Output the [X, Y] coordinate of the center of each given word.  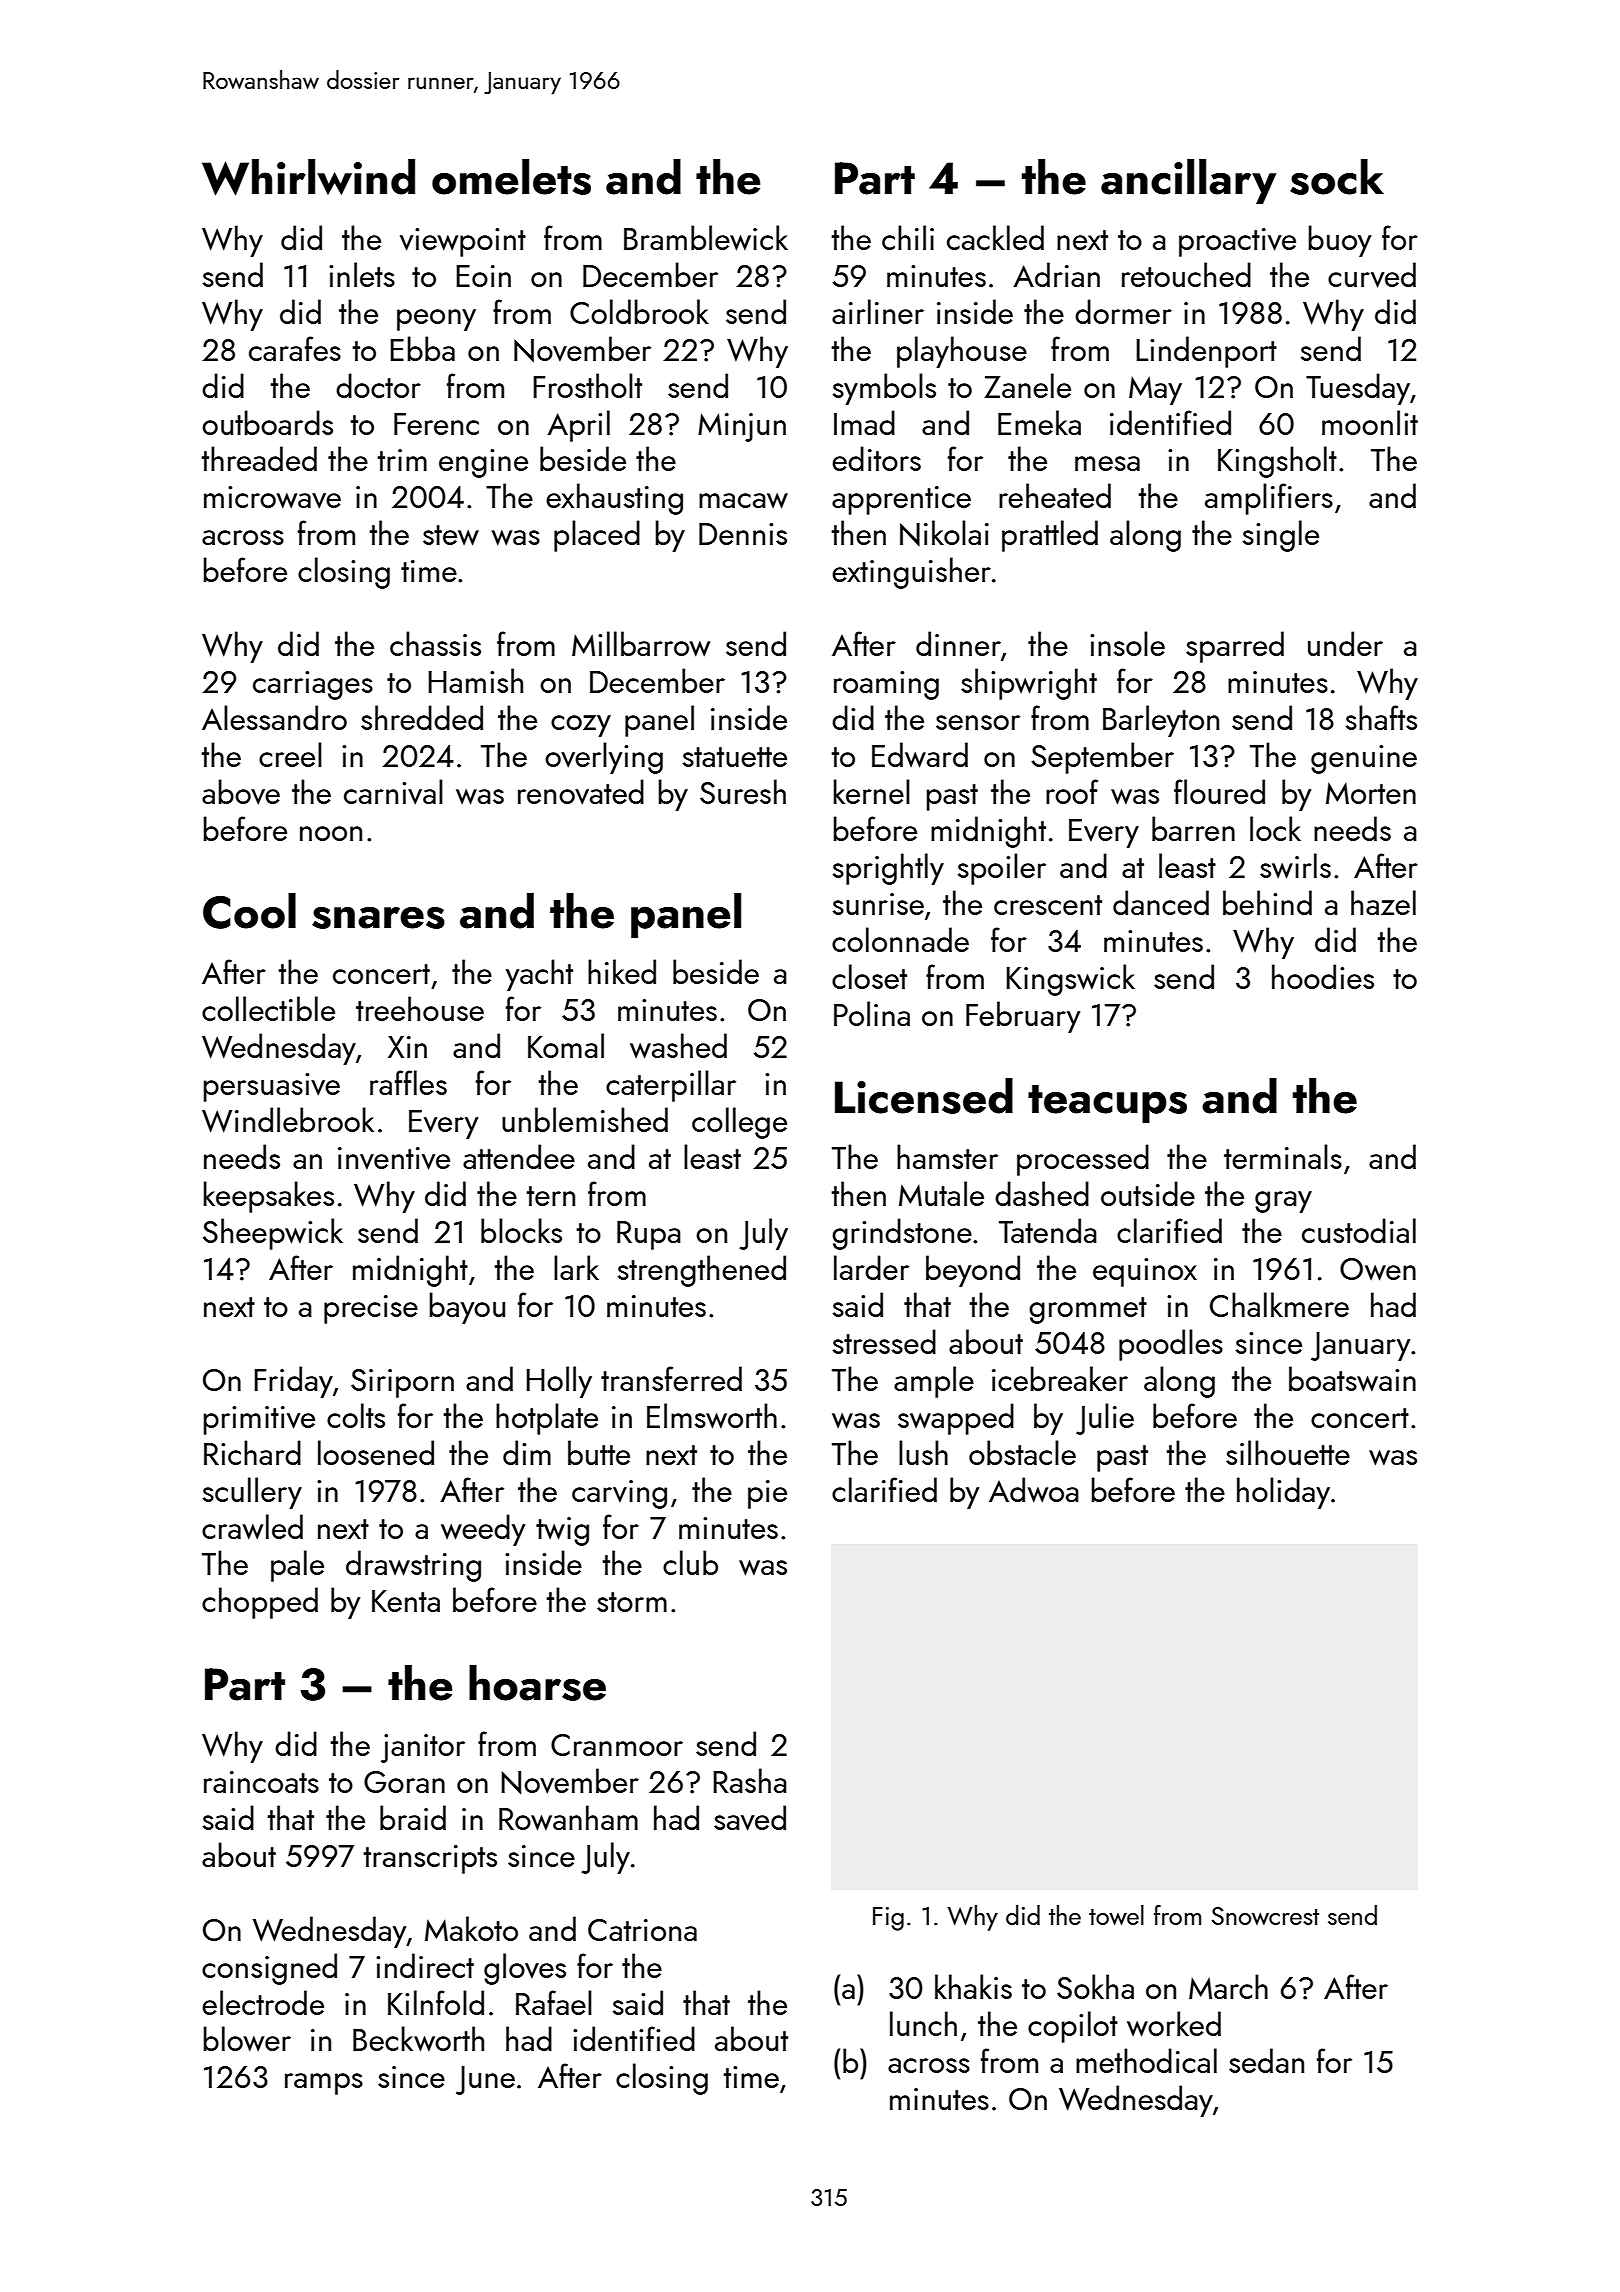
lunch [923, 2023]
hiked [622, 971]
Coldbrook [639, 311]
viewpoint [463, 242]
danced [1161, 902]
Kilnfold [436, 2002]
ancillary [1188, 181]
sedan [1266, 2060]
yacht [539, 975]
